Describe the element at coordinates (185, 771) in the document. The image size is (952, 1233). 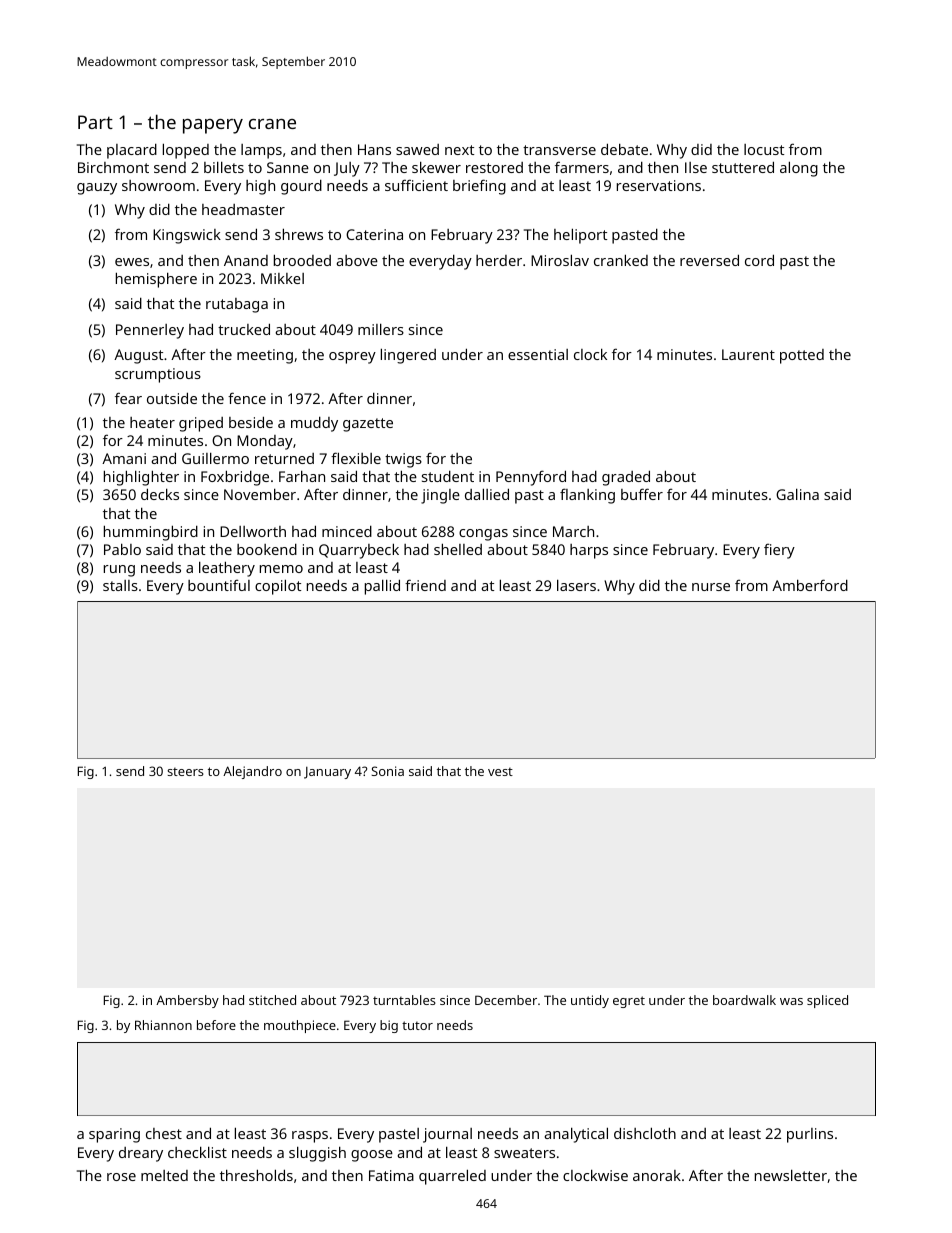
I see `steers` at that location.
